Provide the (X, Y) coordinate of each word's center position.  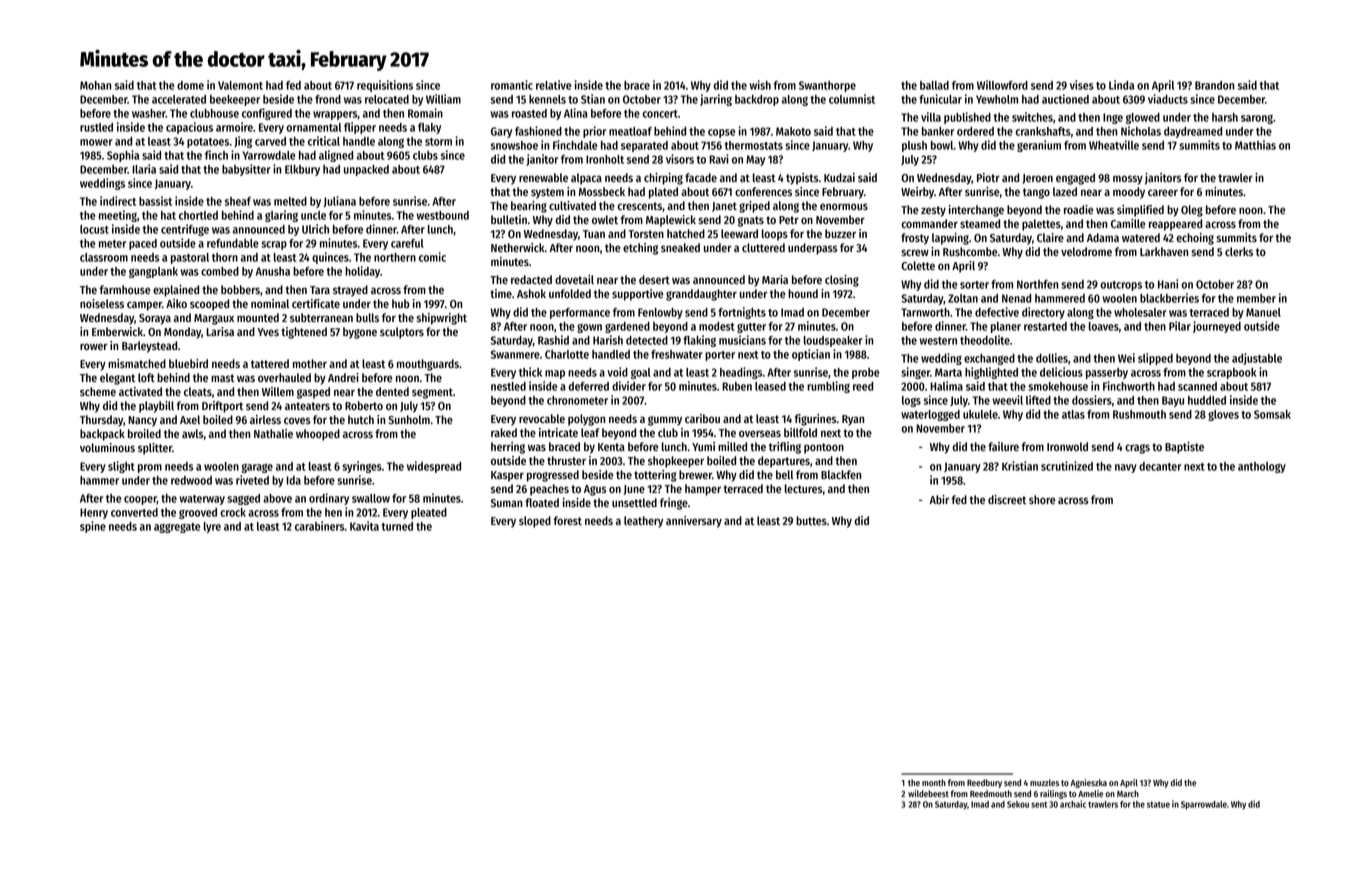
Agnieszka (1088, 783)
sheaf (238, 201)
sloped (535, 522)
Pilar (1180, 326)
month (934, 782)
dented (392, 391)
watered (1141, 237)
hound (803, 293)
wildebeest (928, 793)
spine (93, 527)
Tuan (594, 234)
